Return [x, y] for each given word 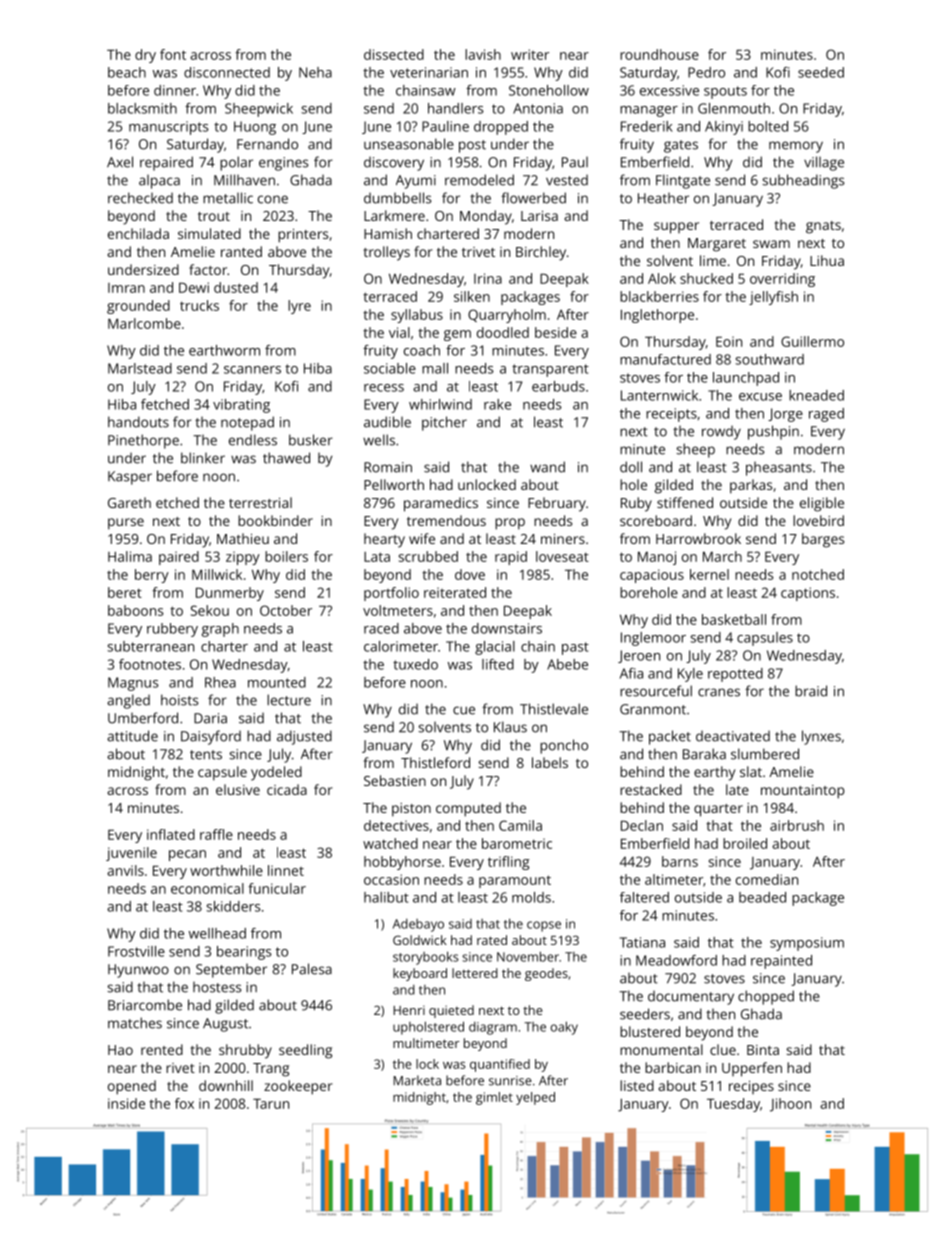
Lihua [827, 260]
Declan [642, 825]
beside [556, 332]
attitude [132, 736]
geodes [546, 974]
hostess [217, 987]
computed [468, 809]
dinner [175, 90]
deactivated [733, 736]
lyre [299, 307]
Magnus [133, 684]
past [575, 648]
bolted [768, 126]
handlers [456, 108]
